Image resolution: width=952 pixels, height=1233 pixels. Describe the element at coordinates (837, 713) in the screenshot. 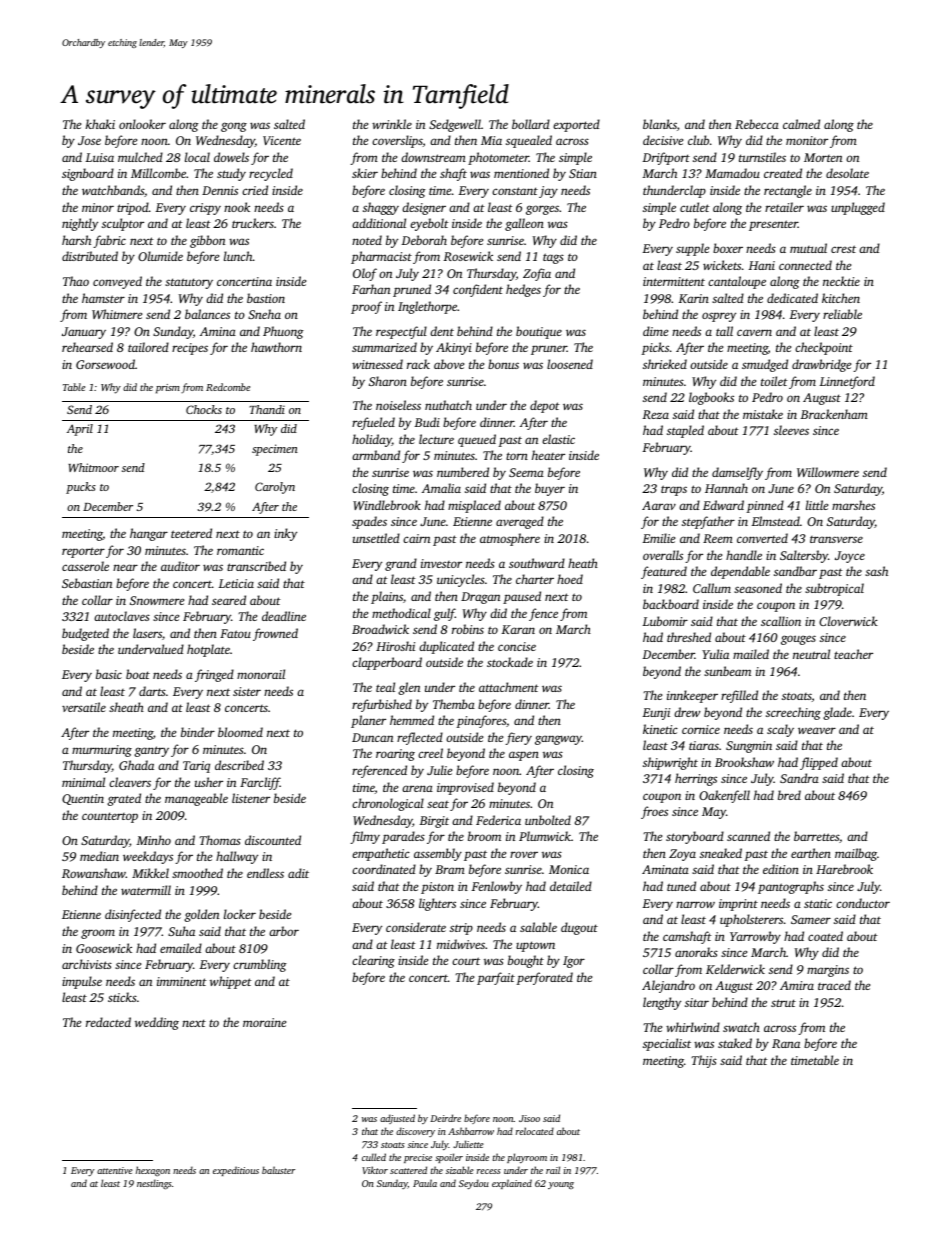

I see `glade` at that location.
